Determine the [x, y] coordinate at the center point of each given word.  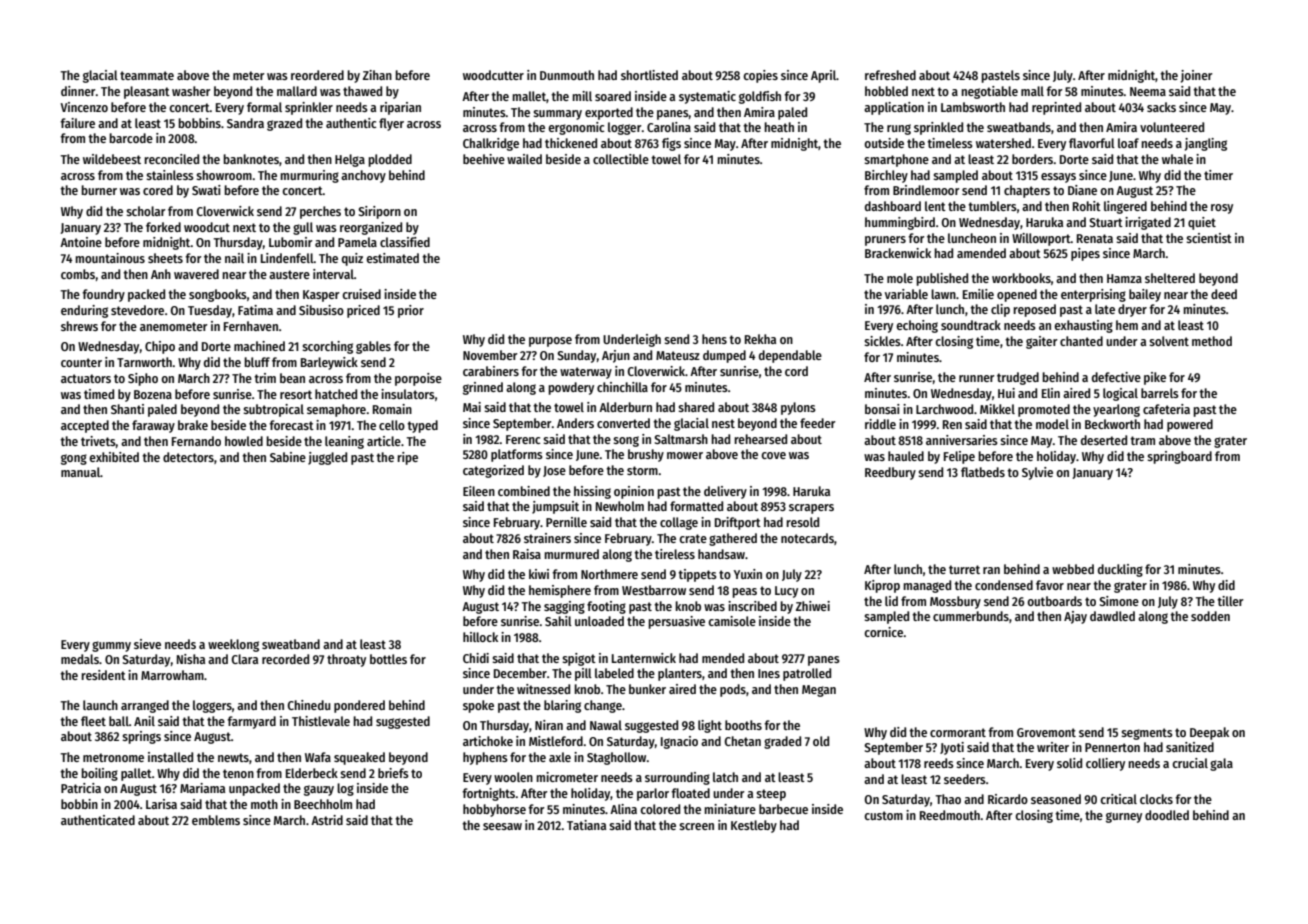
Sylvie [1037, 473]
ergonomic [576, 128]
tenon [238, 773]
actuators [86, 378]
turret [964, 569]
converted [623, 423]
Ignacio [679, 742]
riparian [400, 108]
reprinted [1056, 108]
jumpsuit [555, 507]
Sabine [288, 457]
